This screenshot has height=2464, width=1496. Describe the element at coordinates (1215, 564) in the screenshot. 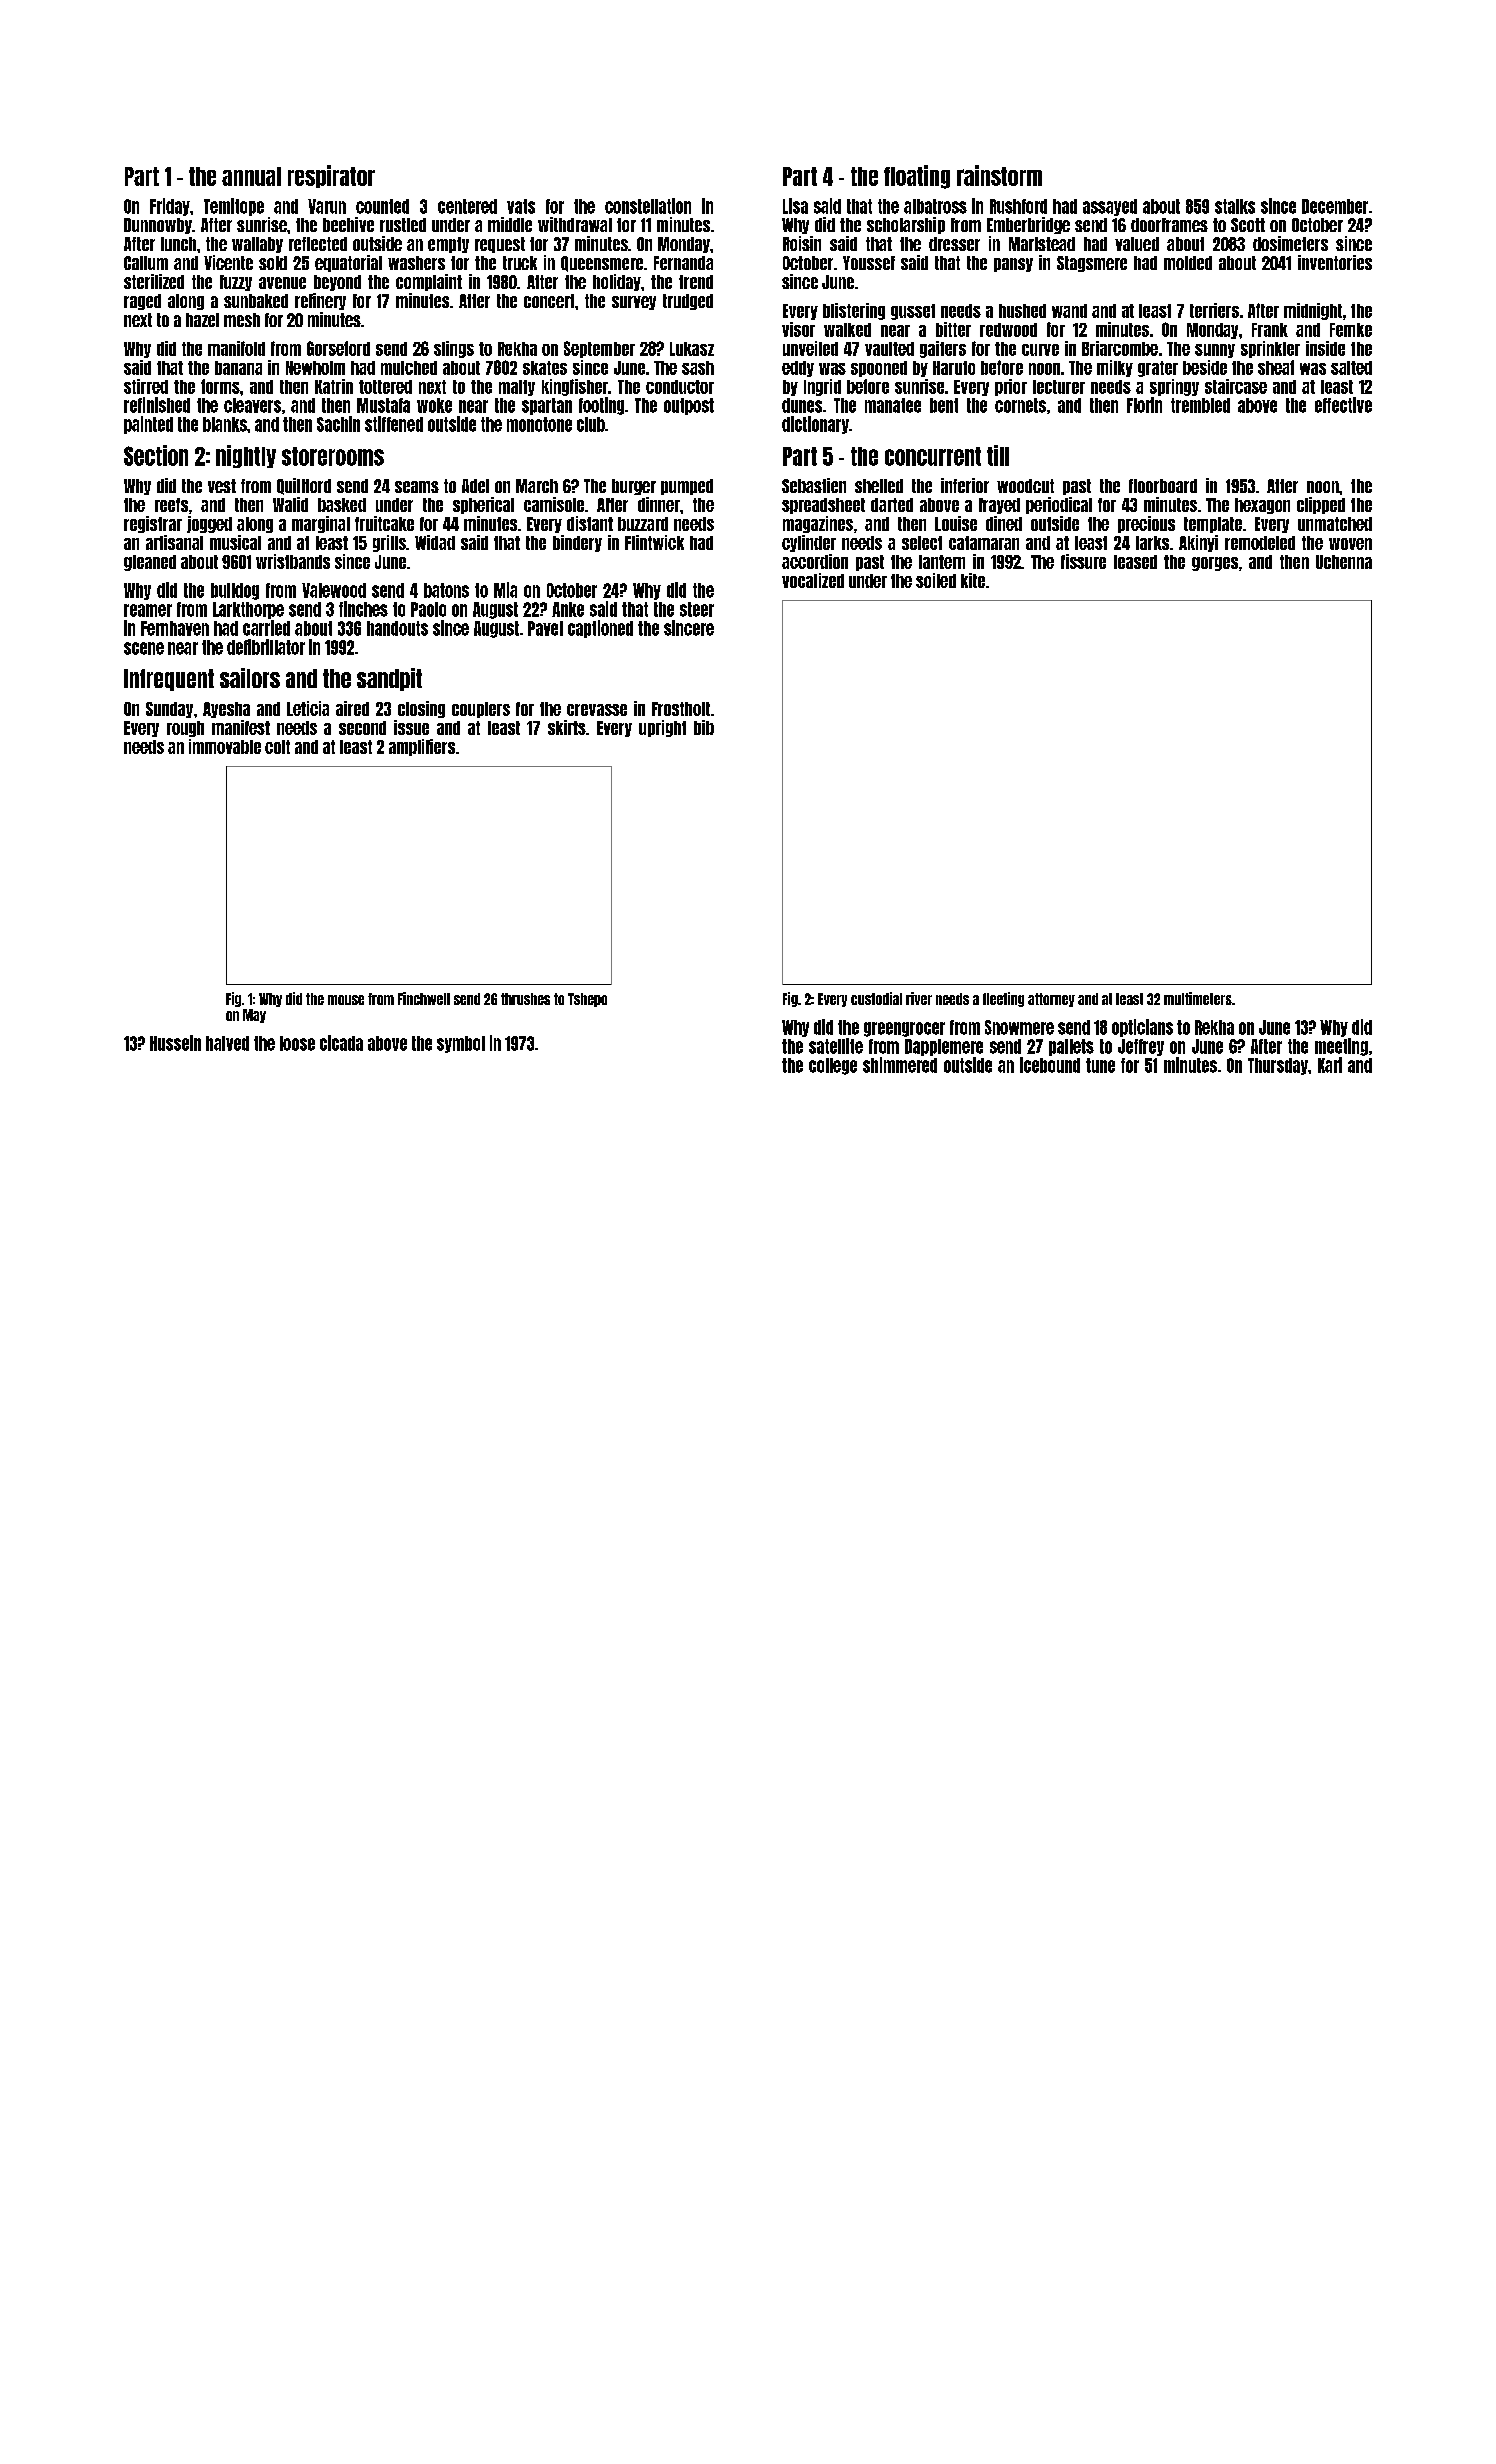

I see `gorges` at that location.
